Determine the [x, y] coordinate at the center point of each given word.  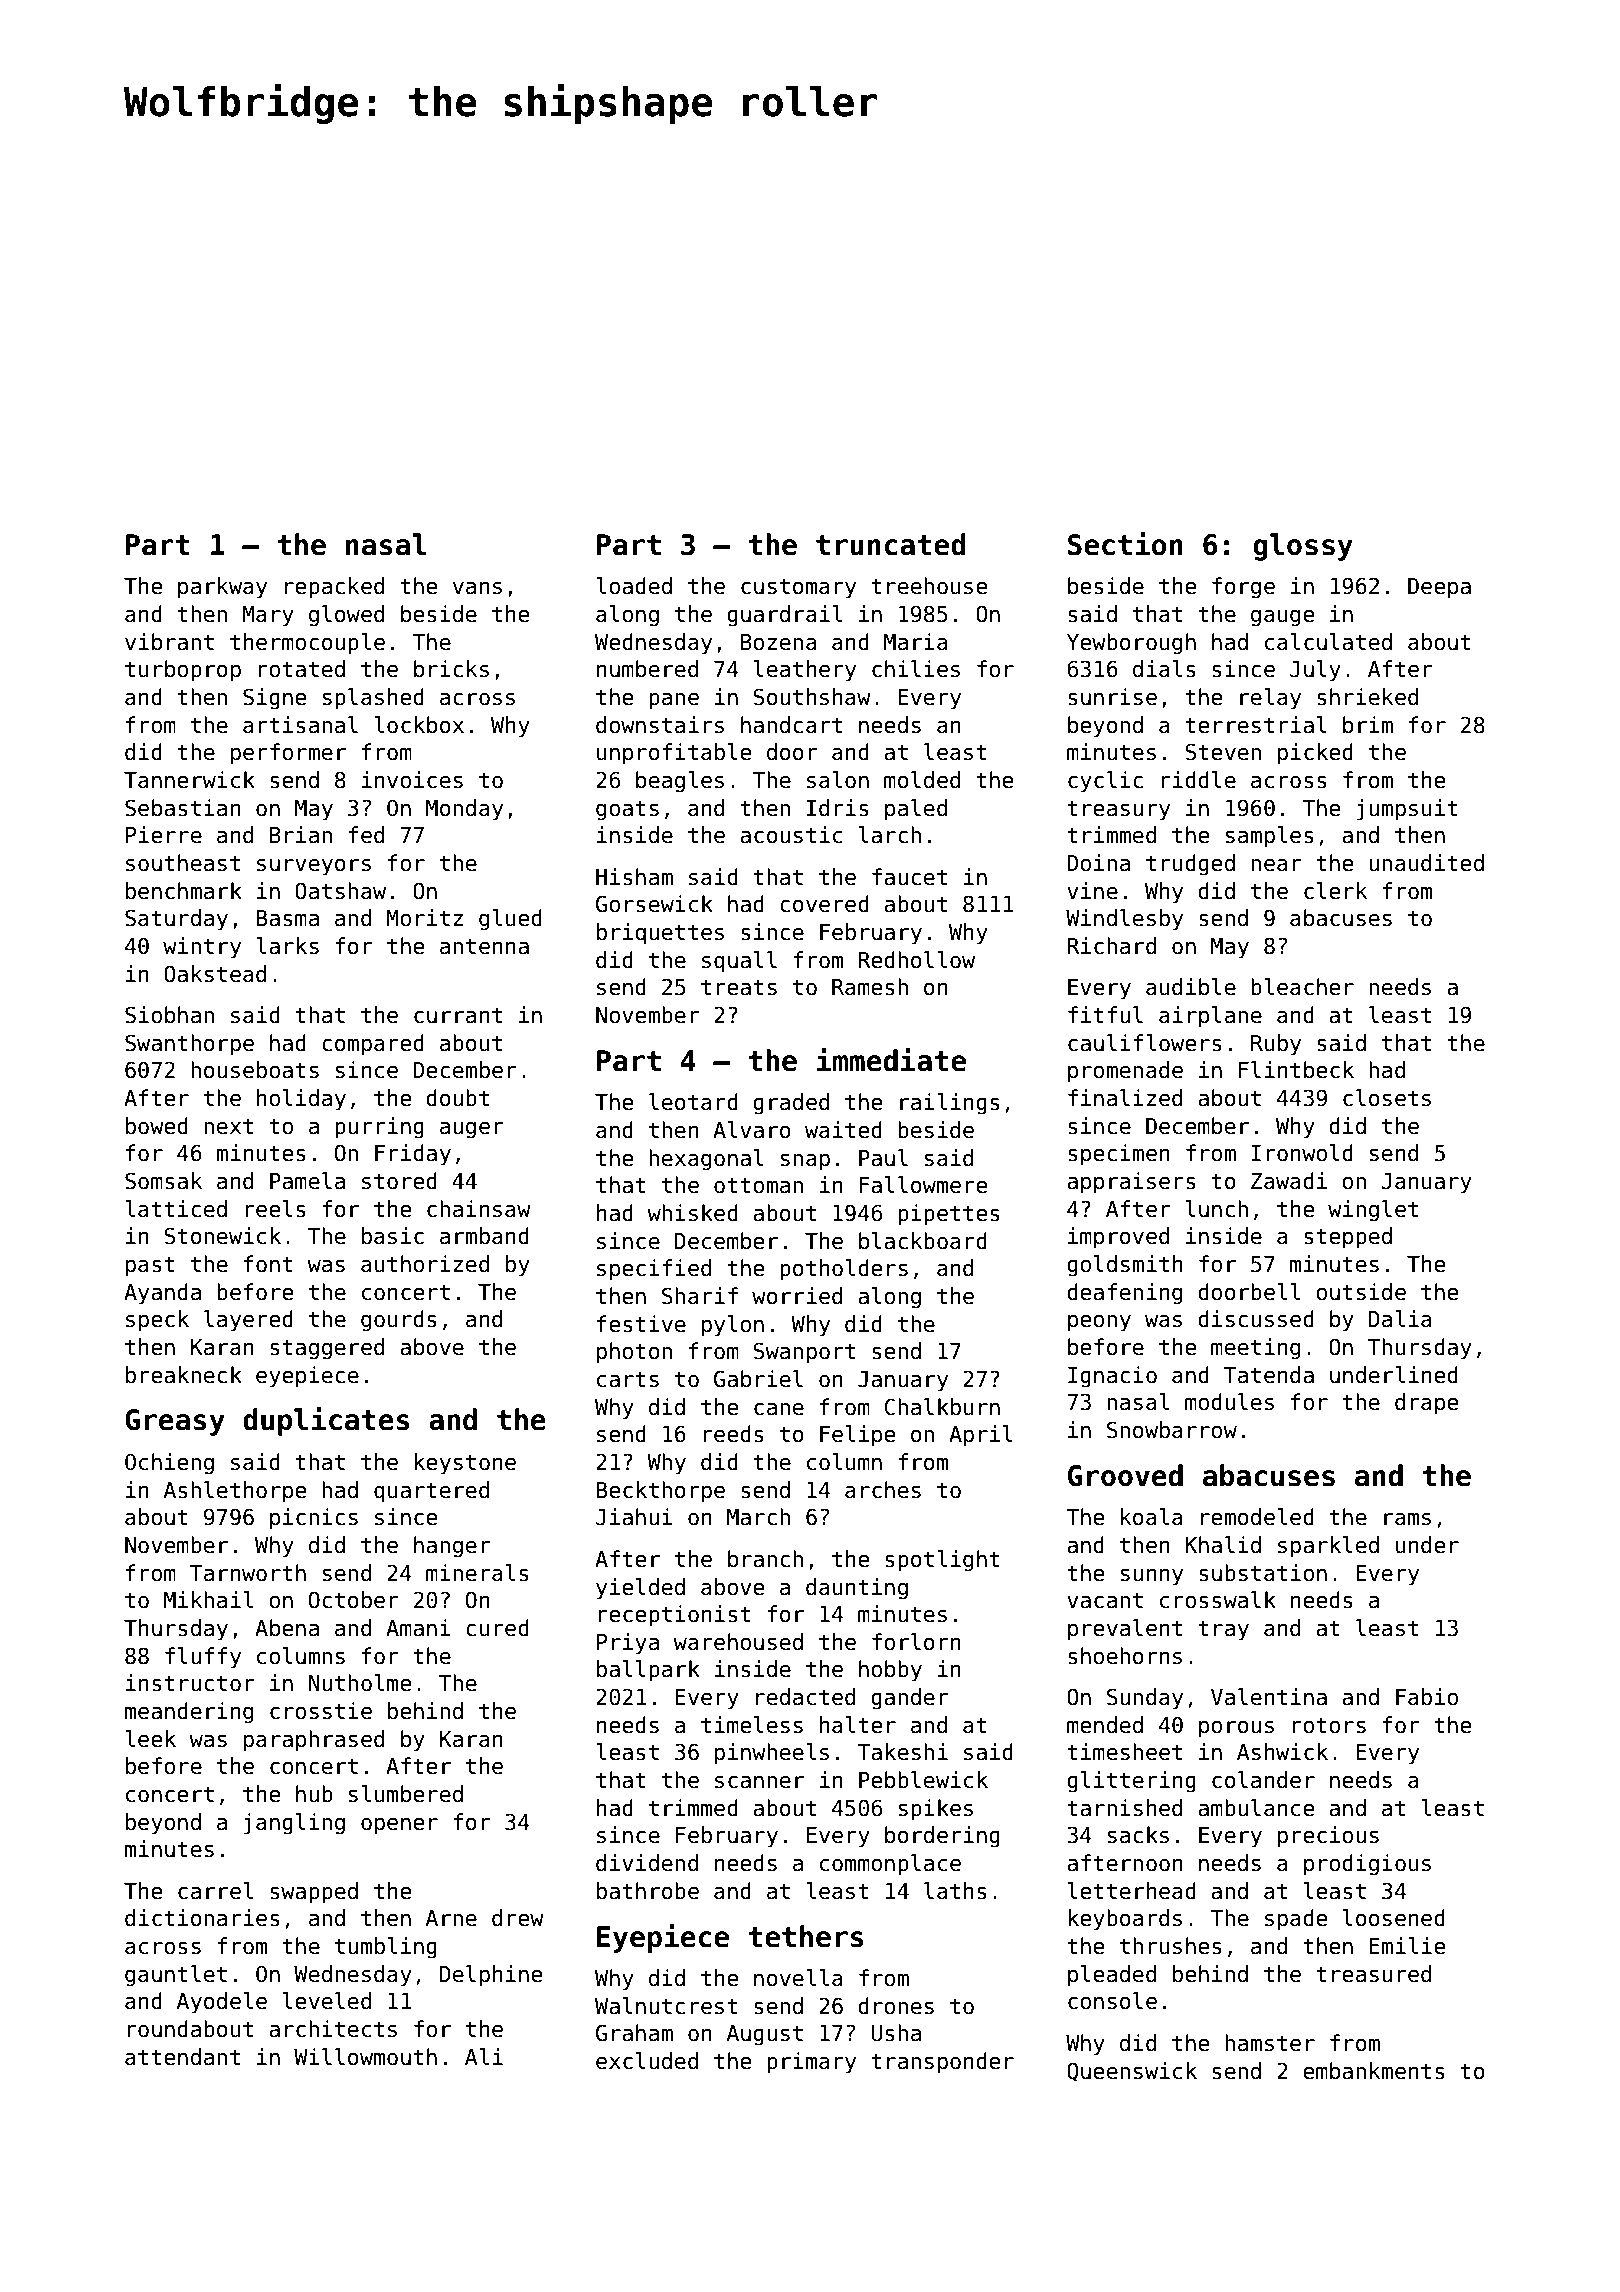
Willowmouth [365, 2057]
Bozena [779, 642]
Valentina [1269, 1697]
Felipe [857, 1436]
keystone [465, 1464]
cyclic [1105, 782]
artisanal [300, 725]
